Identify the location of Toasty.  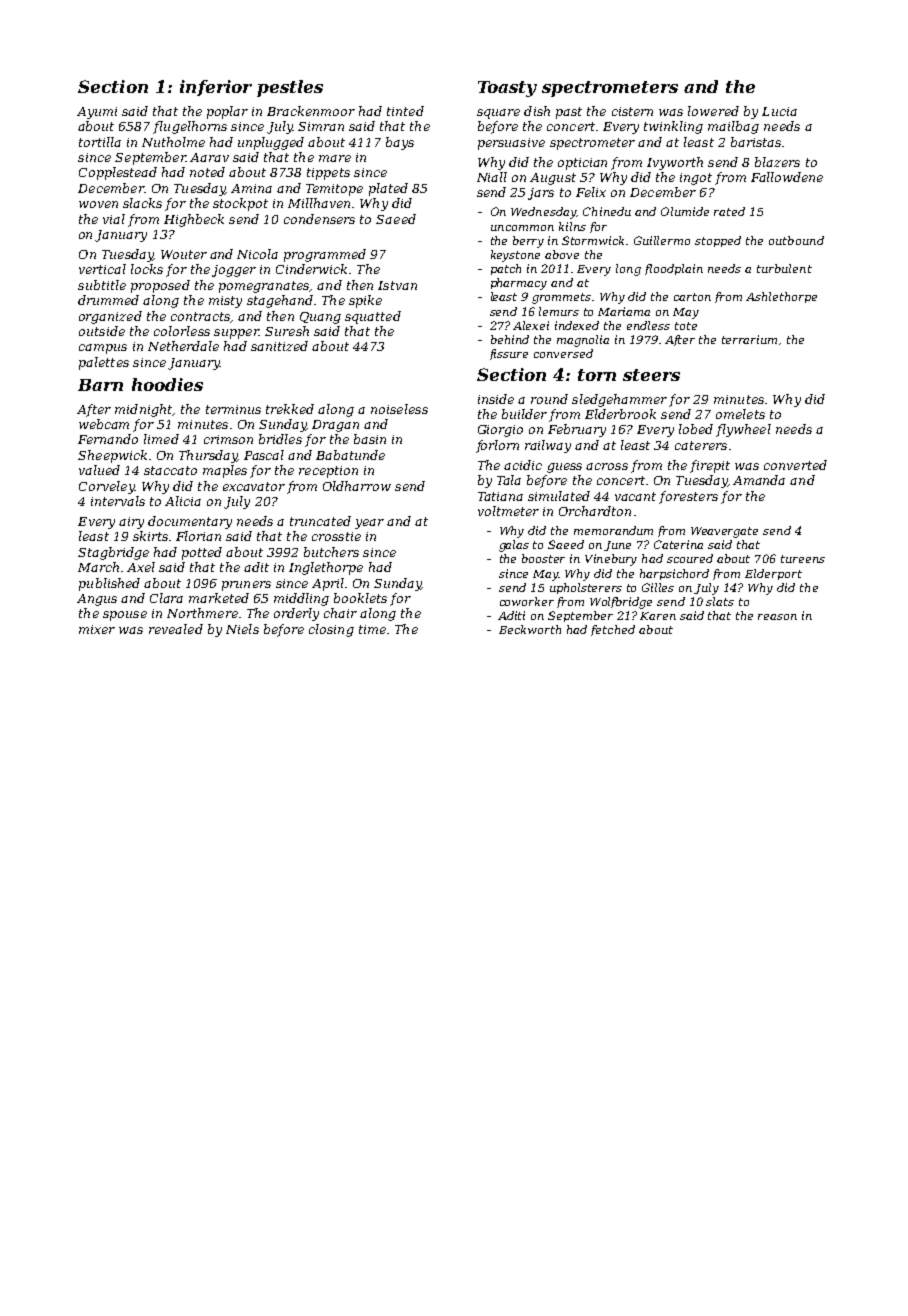
(507, 89).
